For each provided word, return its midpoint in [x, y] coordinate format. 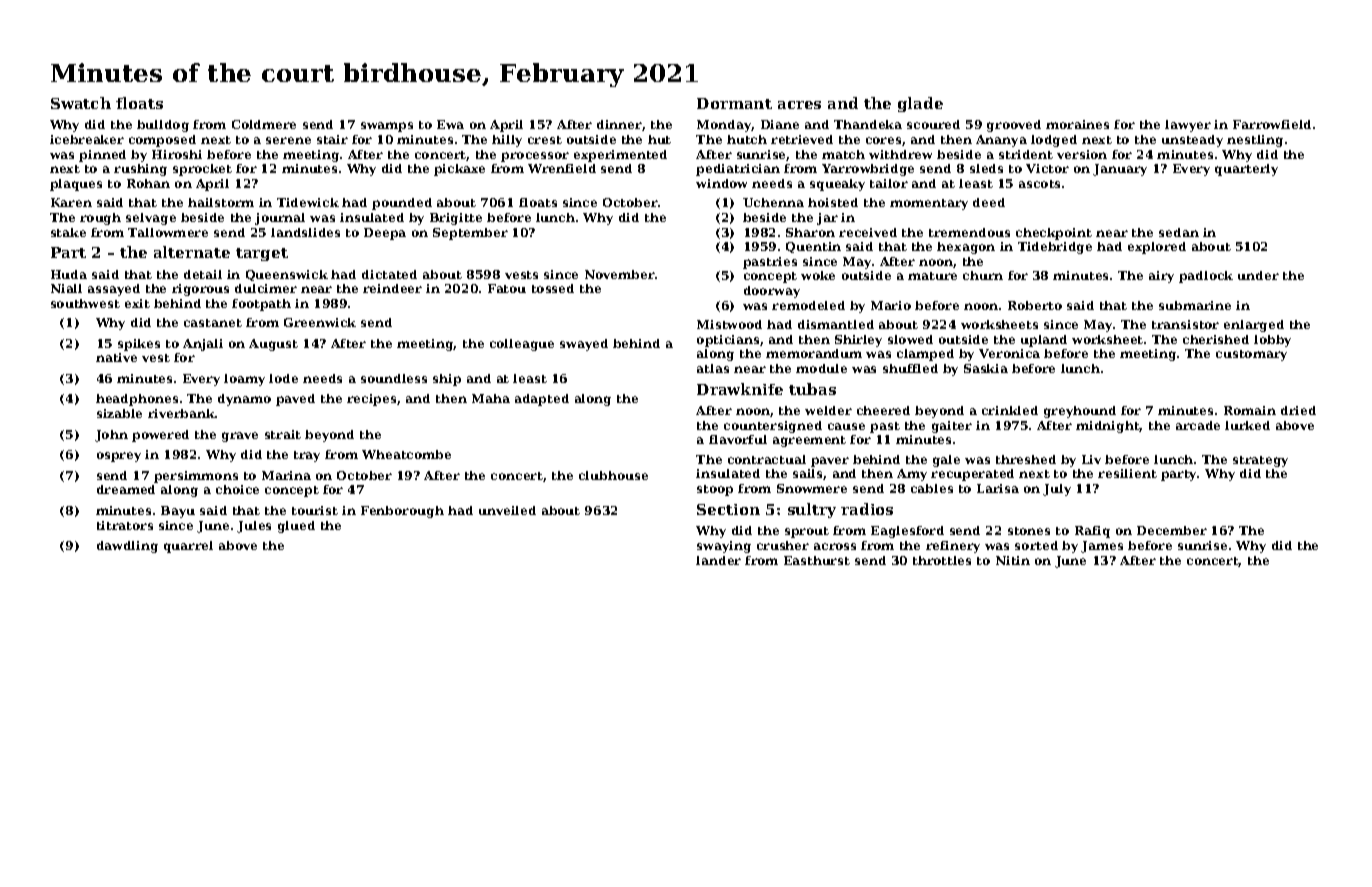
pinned [102, 156]
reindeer [392, 288]
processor [535, 157]
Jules [254, 527]
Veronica [1009, 353]
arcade [1198, 425]
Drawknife [740, 389]
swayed [584, 345]
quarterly [1246, 170]
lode [283, 378]
